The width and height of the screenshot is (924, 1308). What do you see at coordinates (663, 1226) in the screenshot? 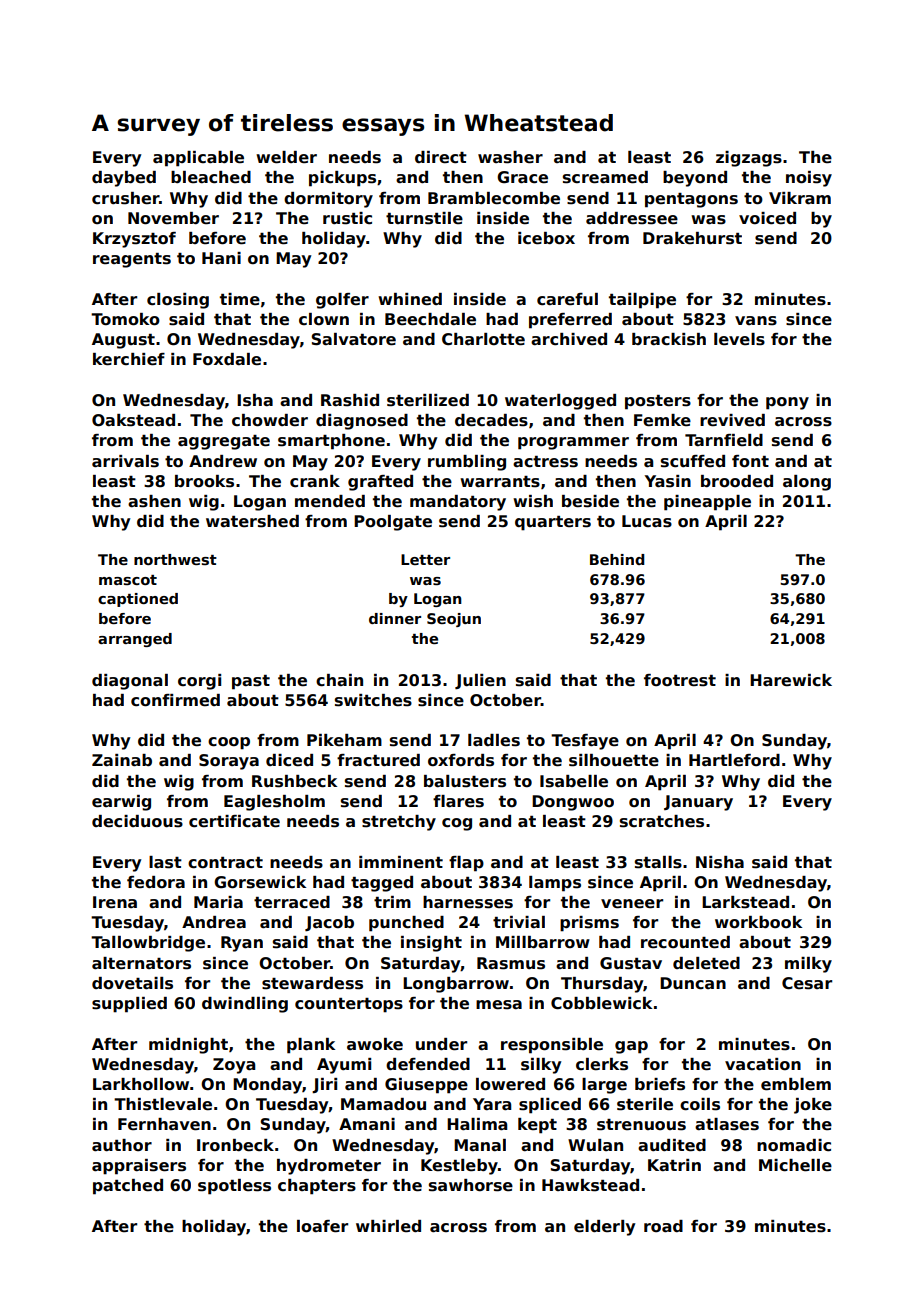
I see `road` at bounding box center [663, 1226].
